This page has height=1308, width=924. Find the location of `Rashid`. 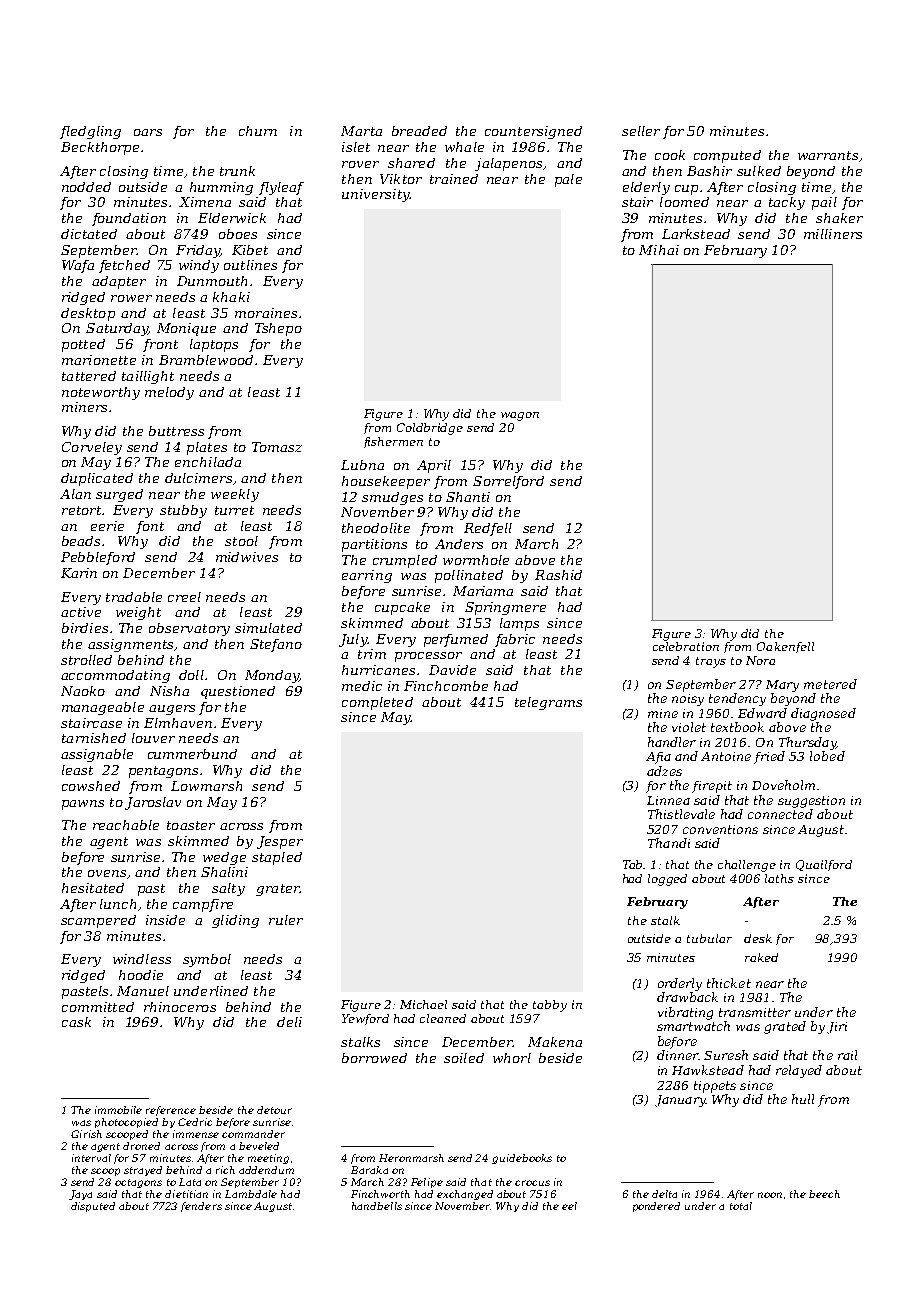

Rashid is located at coordinates (558, 575).
